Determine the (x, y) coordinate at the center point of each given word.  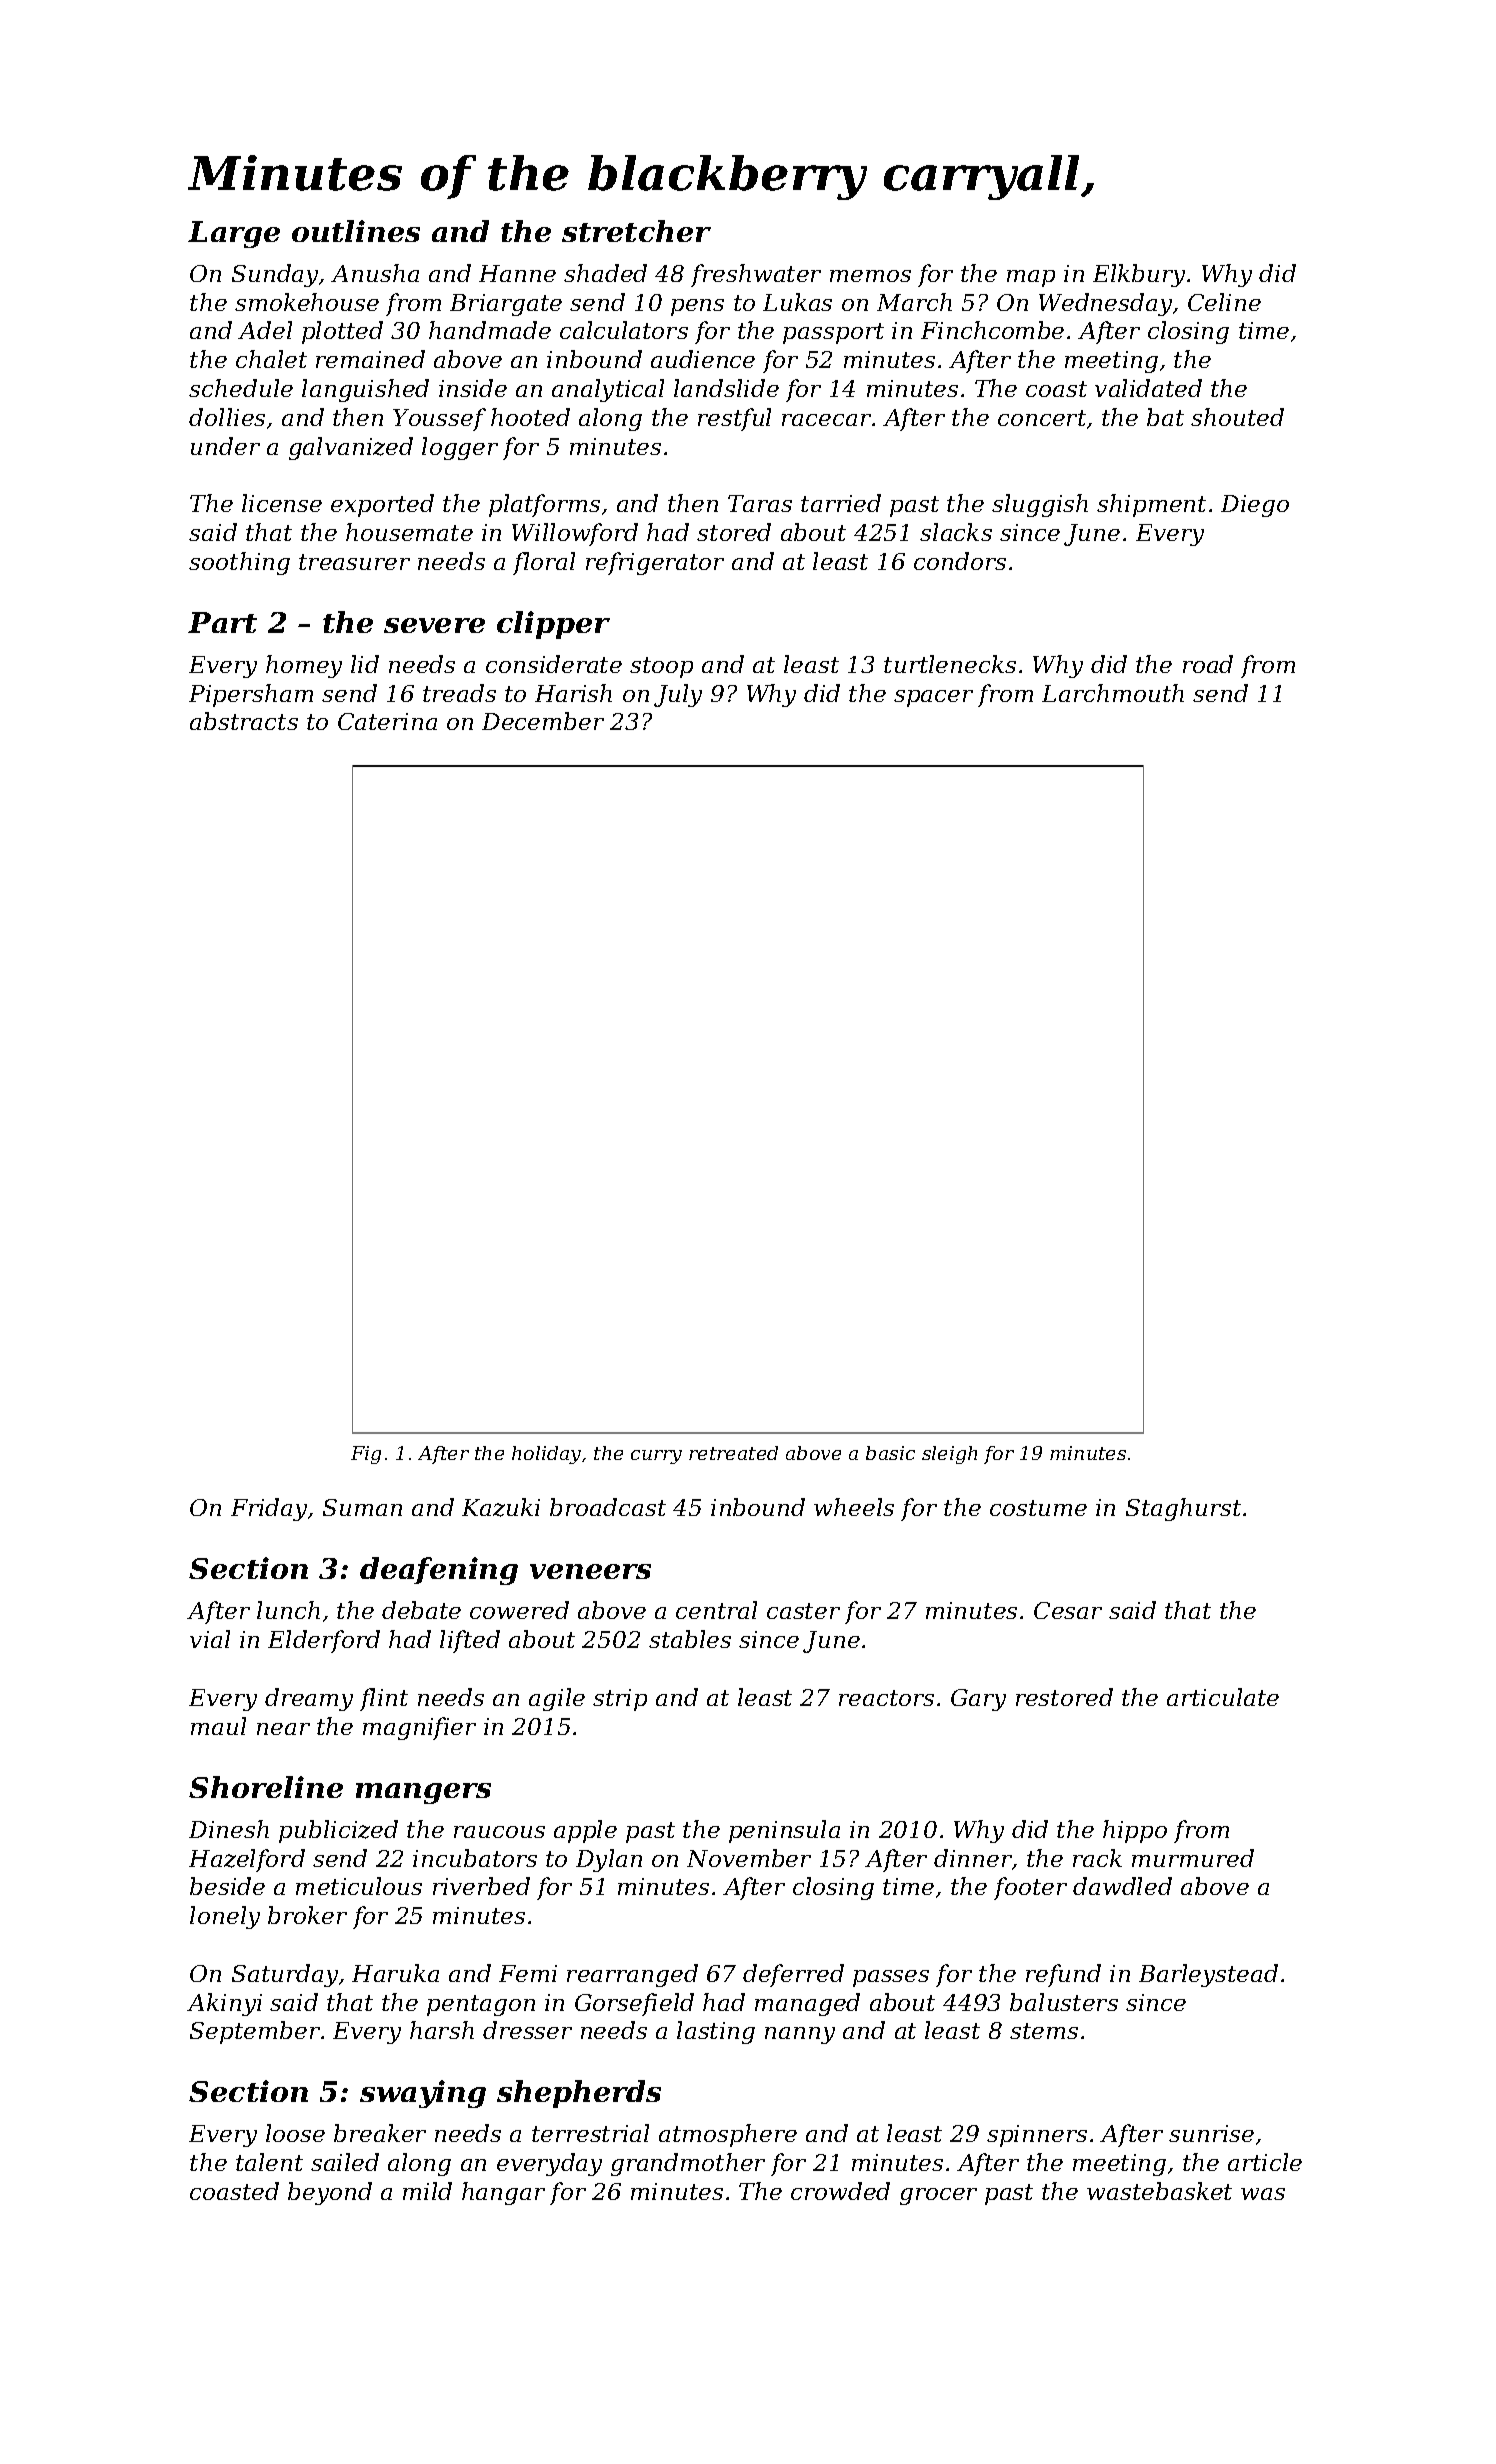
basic (890, 1453)
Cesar (1068, 1610)
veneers (590, 1571)
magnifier (419, 1728)
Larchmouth (1113, 693)
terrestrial (590, 2133)
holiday (546, 1455)
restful (734, 419)
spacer (933, 698)
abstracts (244, 721)
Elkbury (1139, 275)
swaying (423, 2094)
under (225, 446)
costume (1038, 1508)
